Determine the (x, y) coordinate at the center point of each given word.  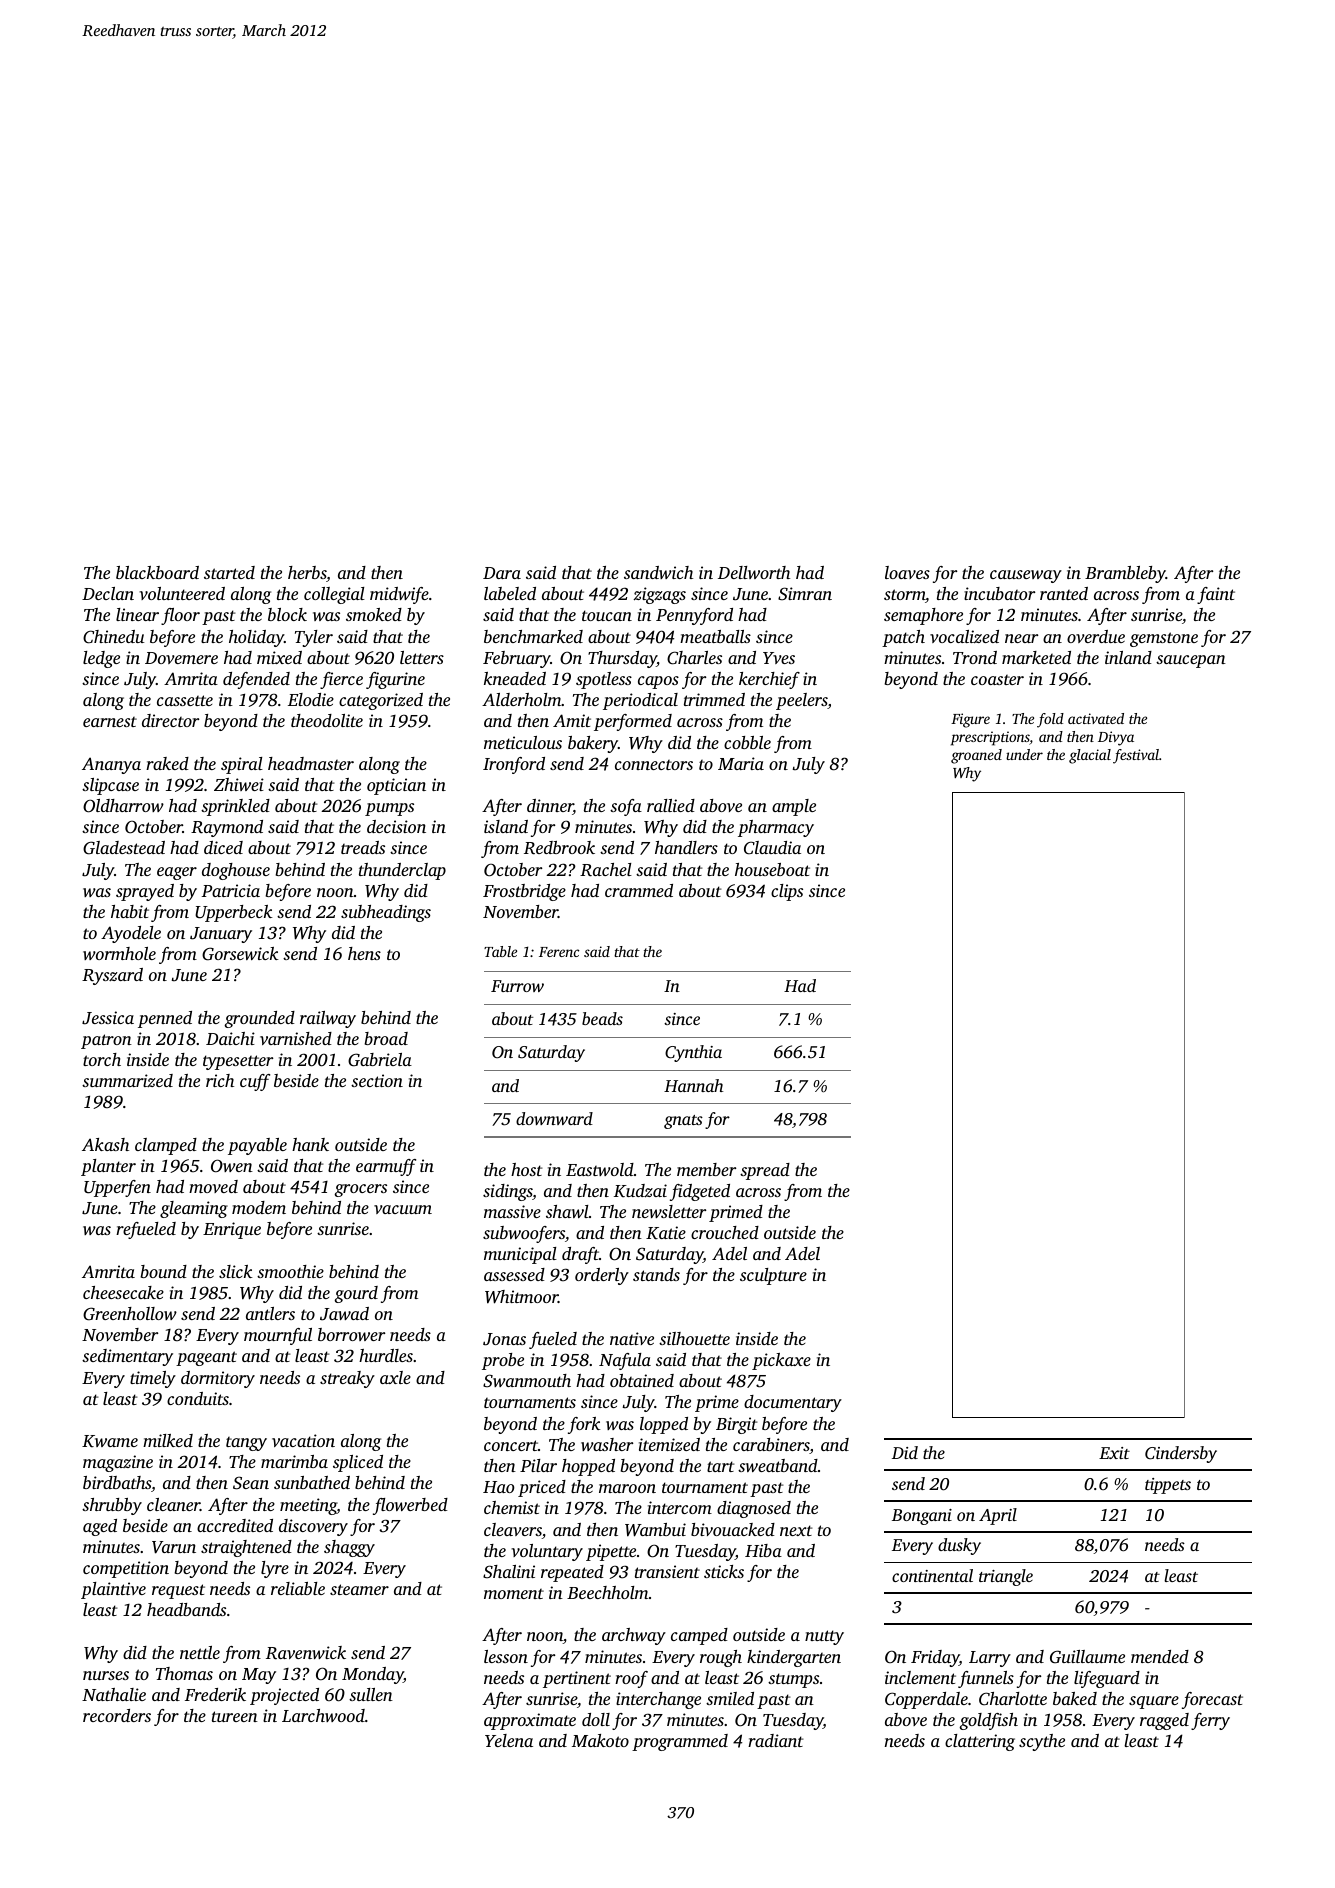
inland (1128, 657)
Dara (502, 573)
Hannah (694, 1085)
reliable (298, 1588)
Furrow (517, 986)
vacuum (403, 1209)
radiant (775, 1740)
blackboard (157, 572)
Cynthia (693, 1053)
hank (310, 1144)
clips (787, 892)
